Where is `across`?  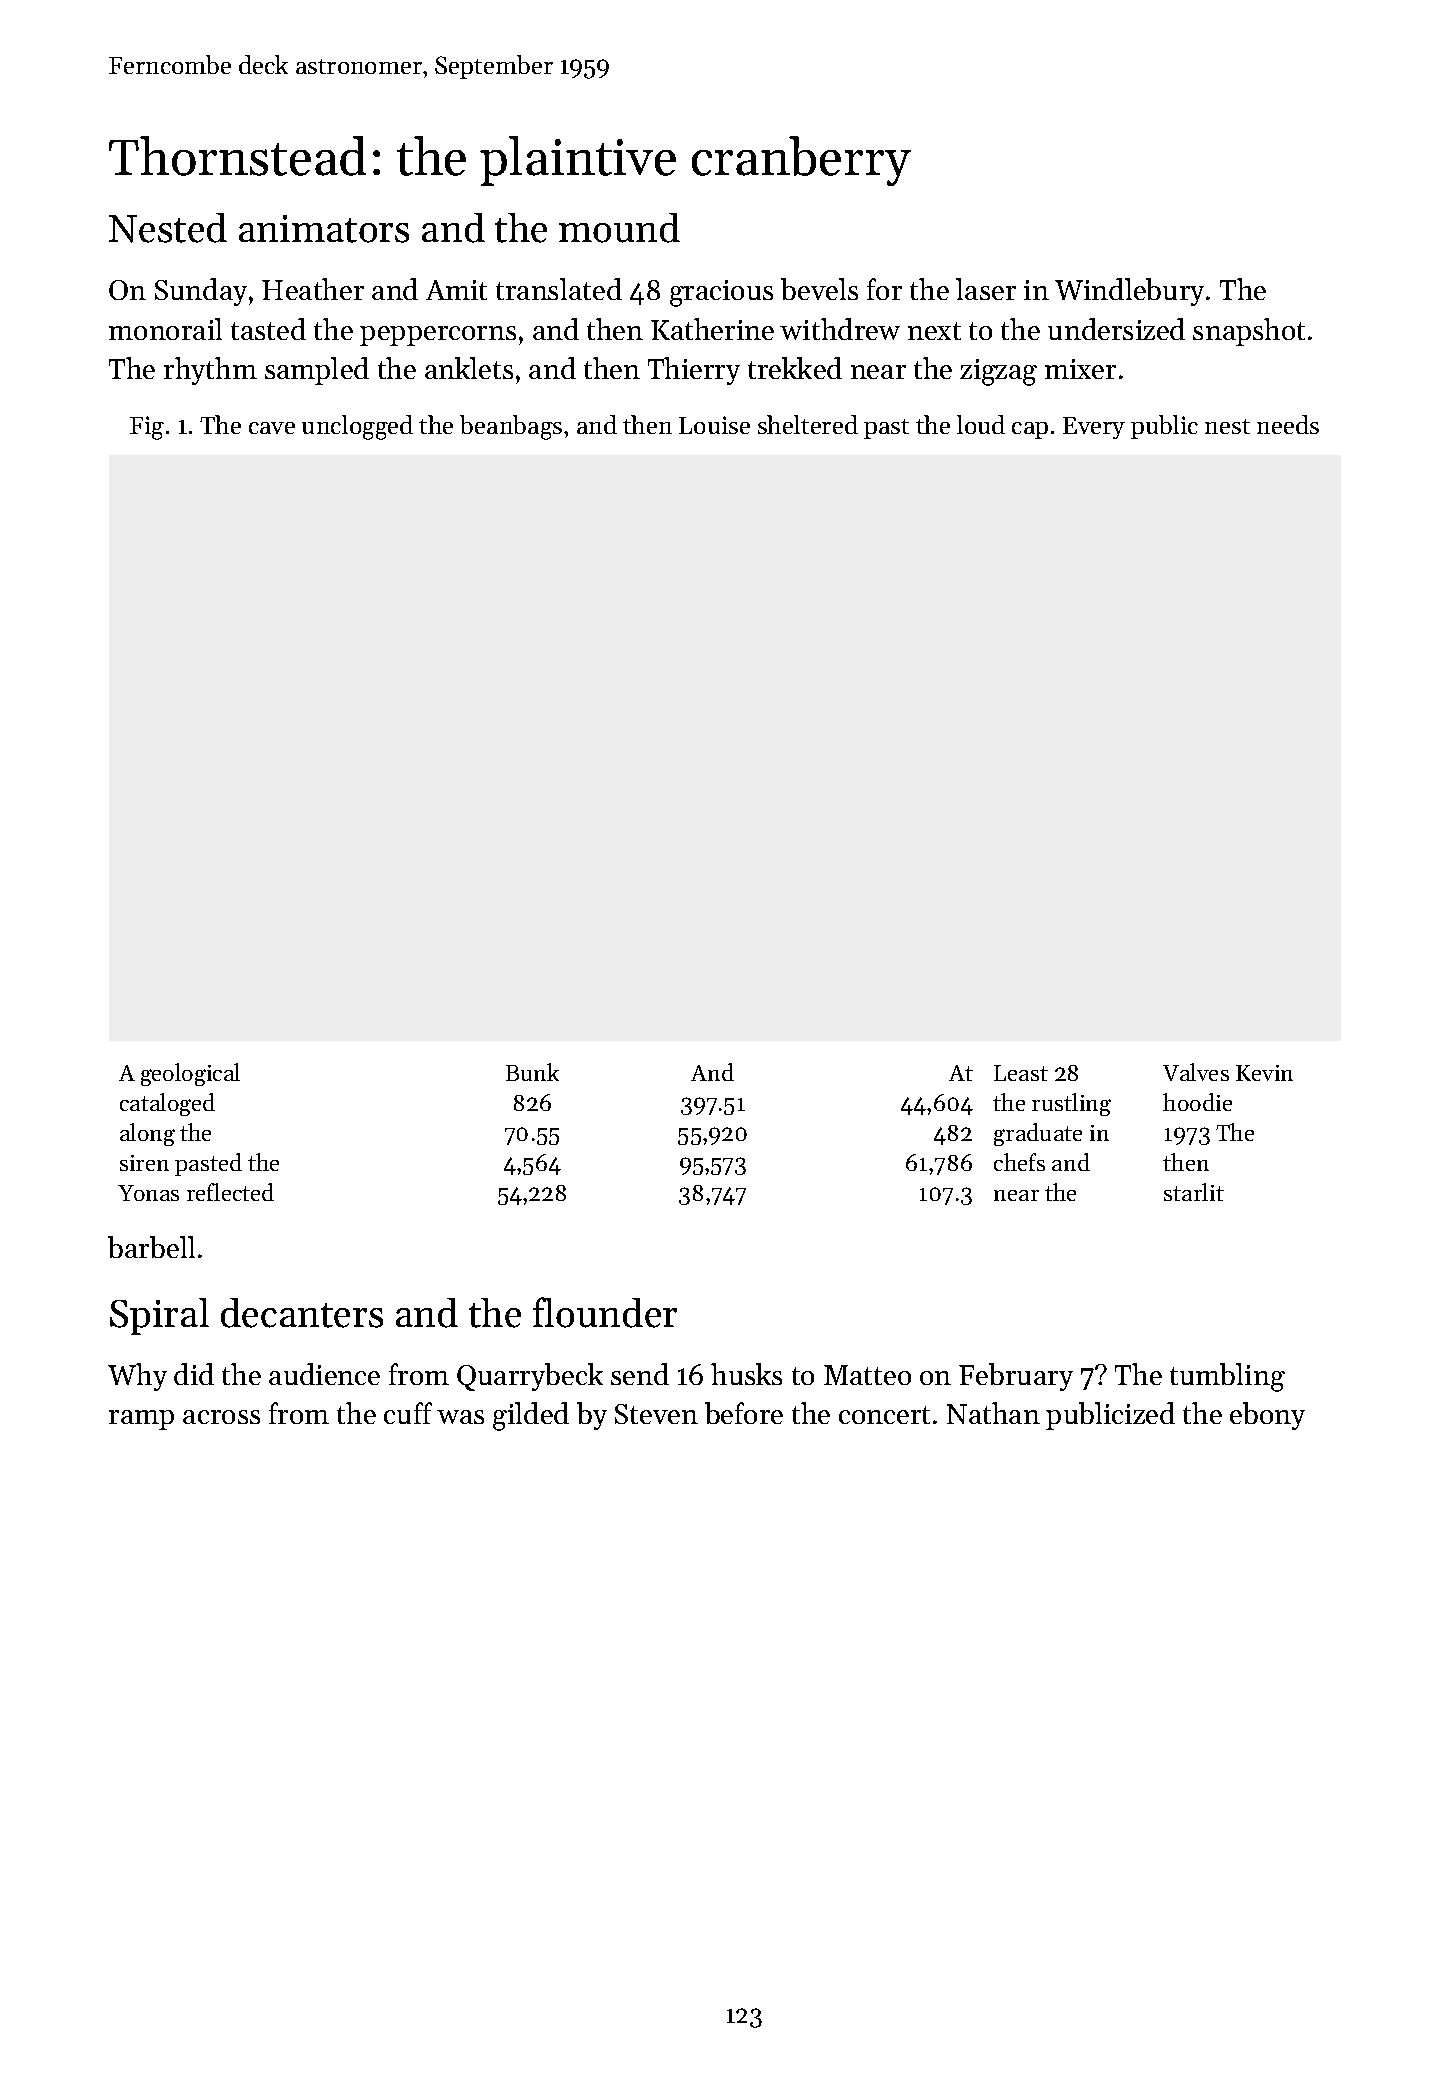
across is located at coordinates (221, 1417).
